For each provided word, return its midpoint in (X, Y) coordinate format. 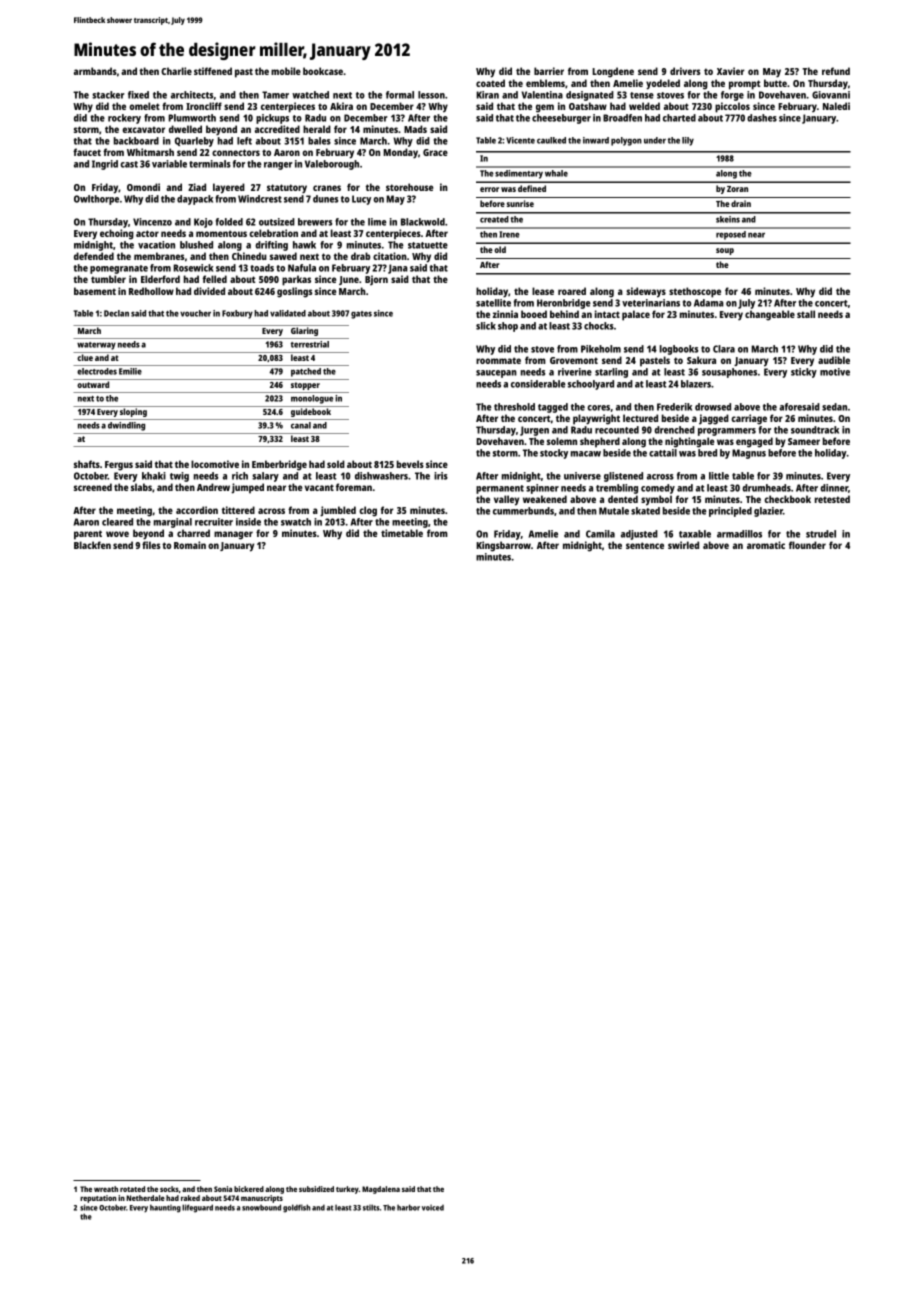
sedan (834, 407)
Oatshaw (588, 106)
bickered (249, 1189)
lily (688, 141)
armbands (95, 71)
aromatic (766, 545)
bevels (410, 464)
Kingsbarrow (503, 546)
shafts (87, 464)
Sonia (223, 1189)
